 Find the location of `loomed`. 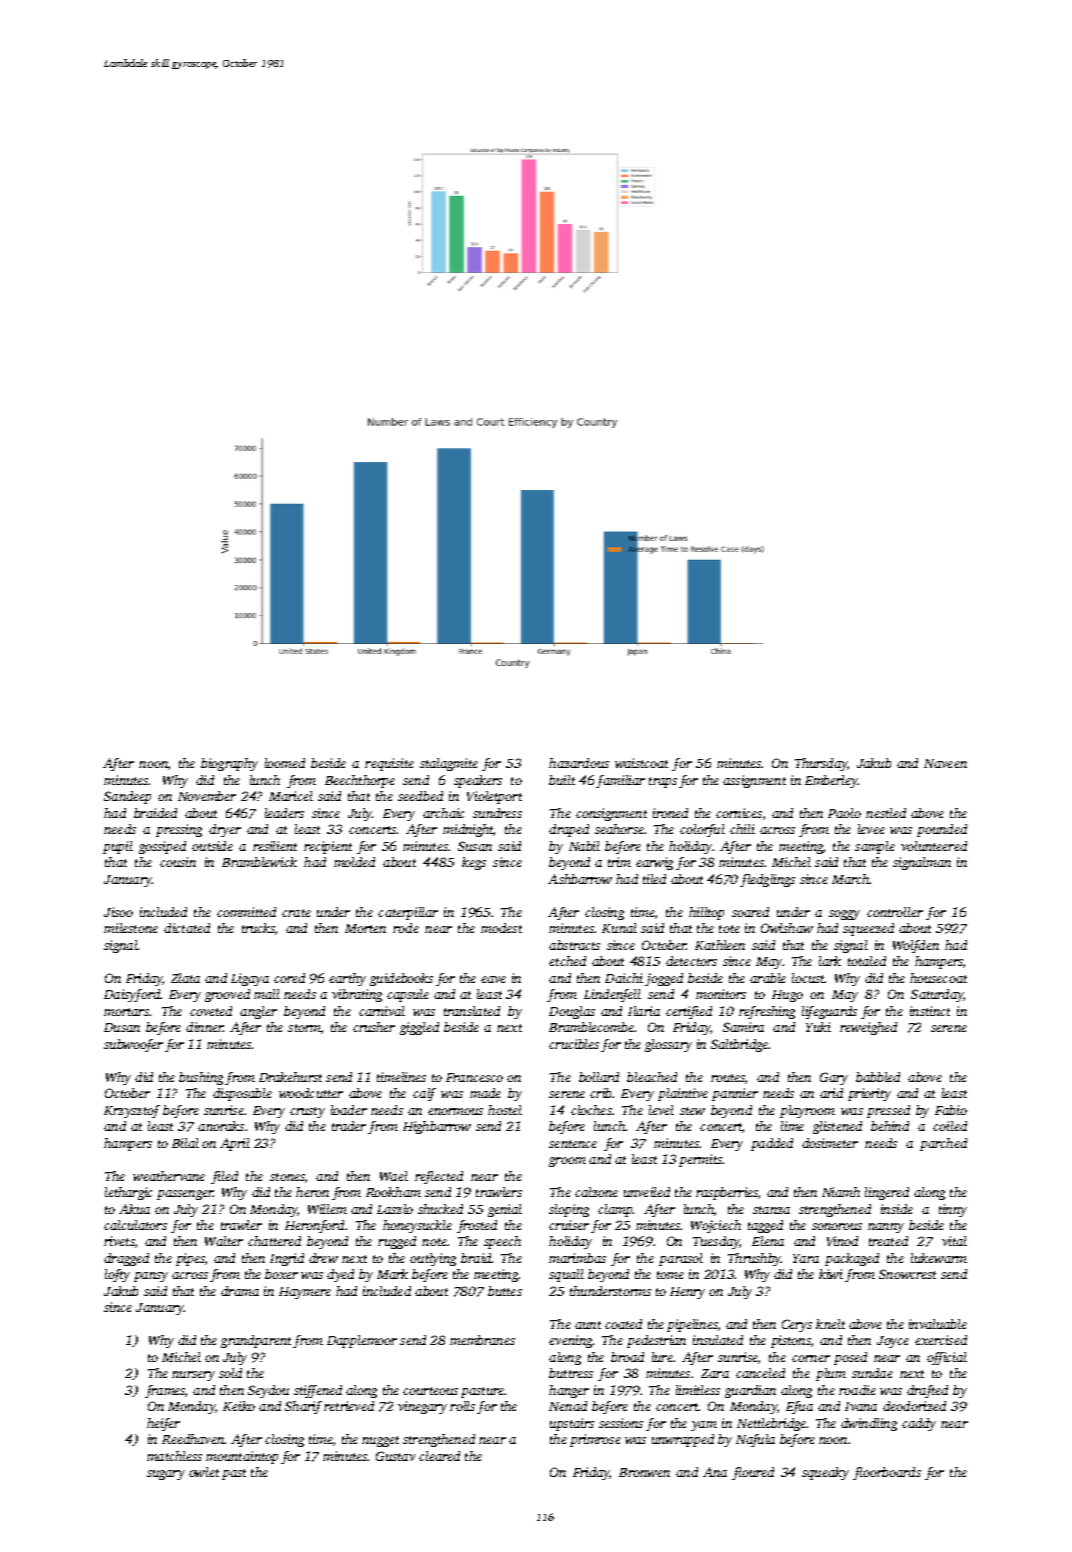

loomed is located at coordinates (285, 763).
